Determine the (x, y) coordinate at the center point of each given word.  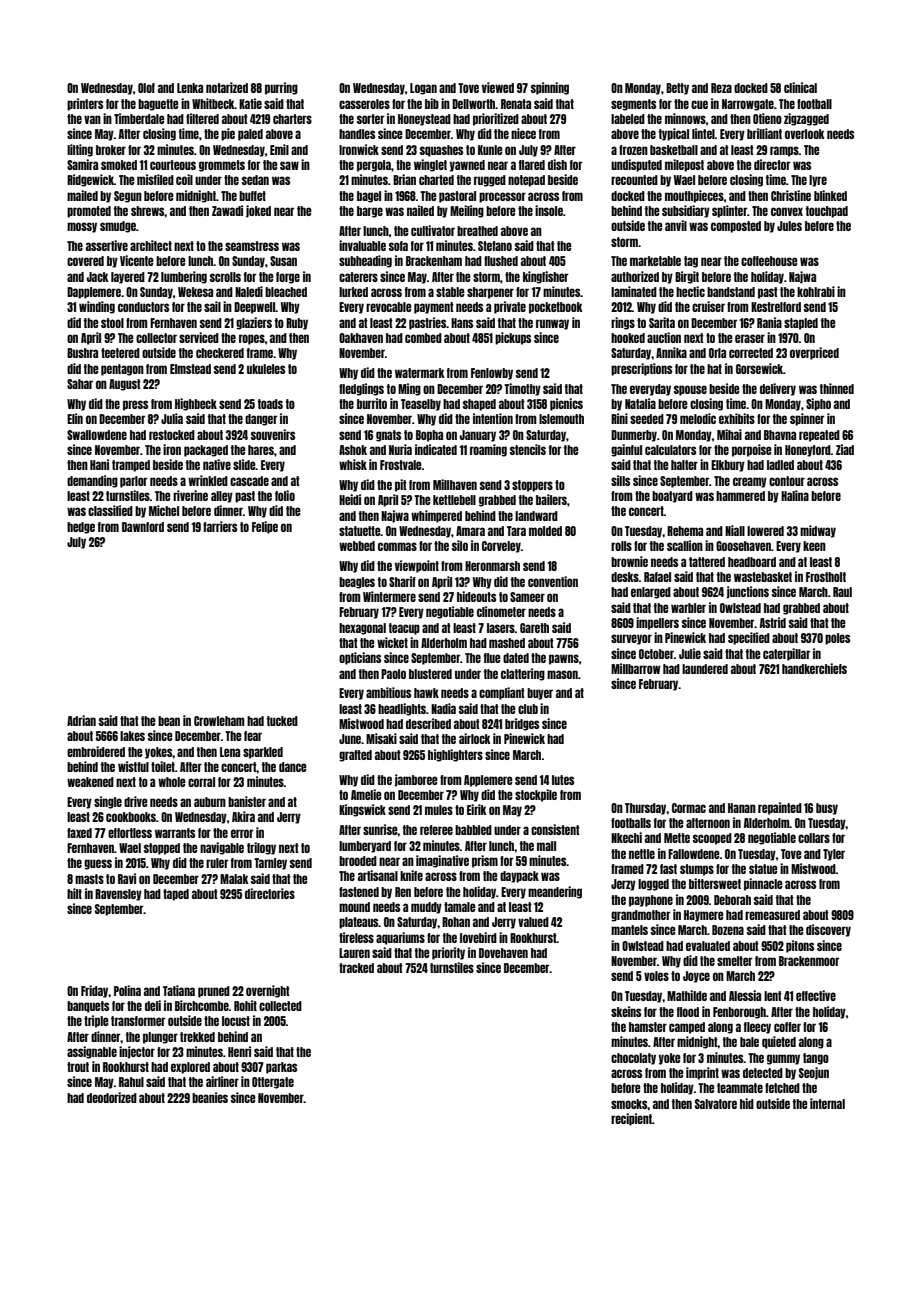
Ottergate (273, 1083)
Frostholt (826, 577)
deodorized (112, 1097)
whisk (353, 464)
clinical (800, 87)
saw (289, 165)
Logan (423, 89)
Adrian (81, 720)
